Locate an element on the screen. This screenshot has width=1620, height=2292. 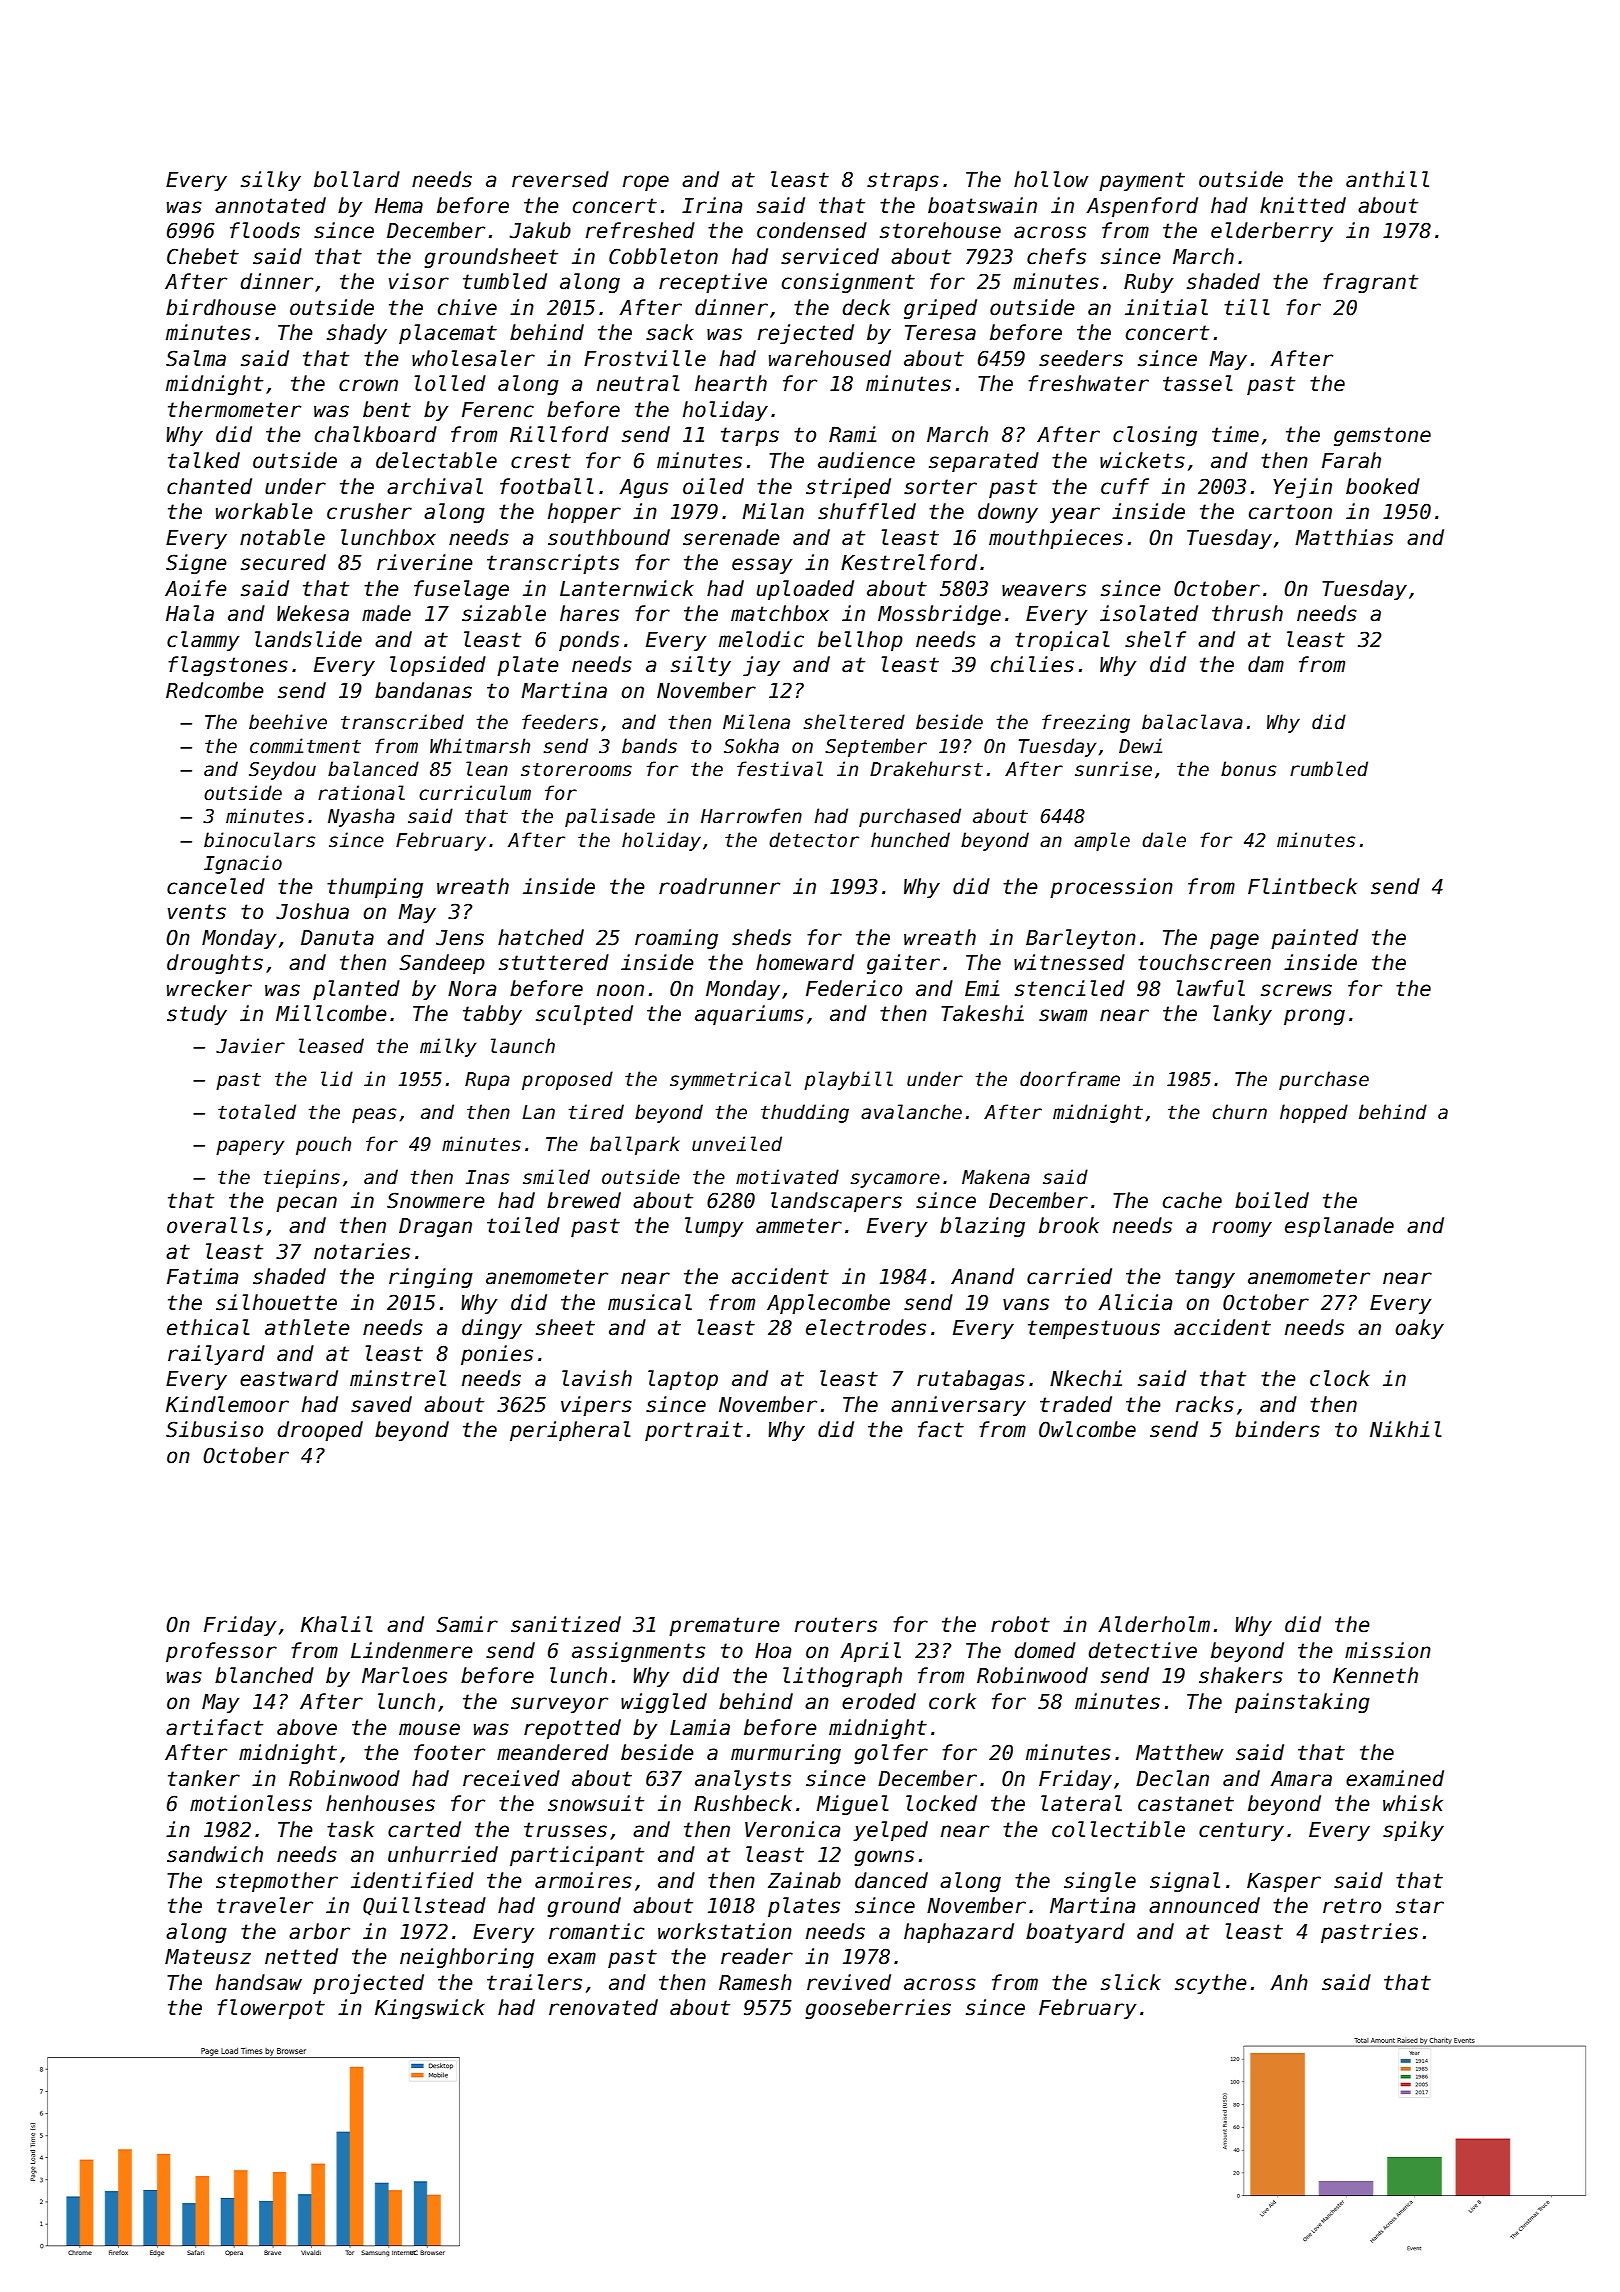
task is located at coordinates (350, 1829).
